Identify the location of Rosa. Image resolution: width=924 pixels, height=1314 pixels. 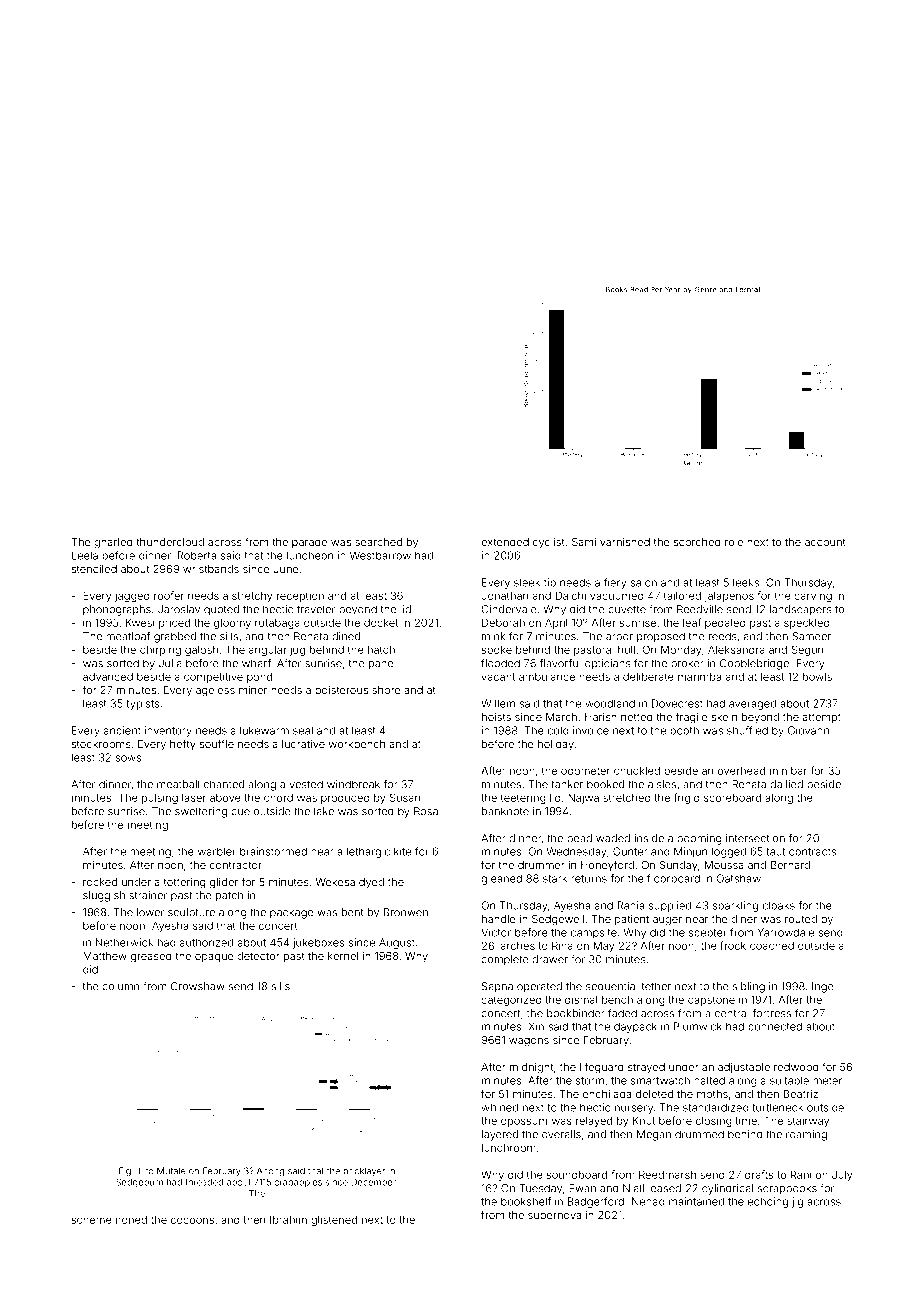
(426, 811).
